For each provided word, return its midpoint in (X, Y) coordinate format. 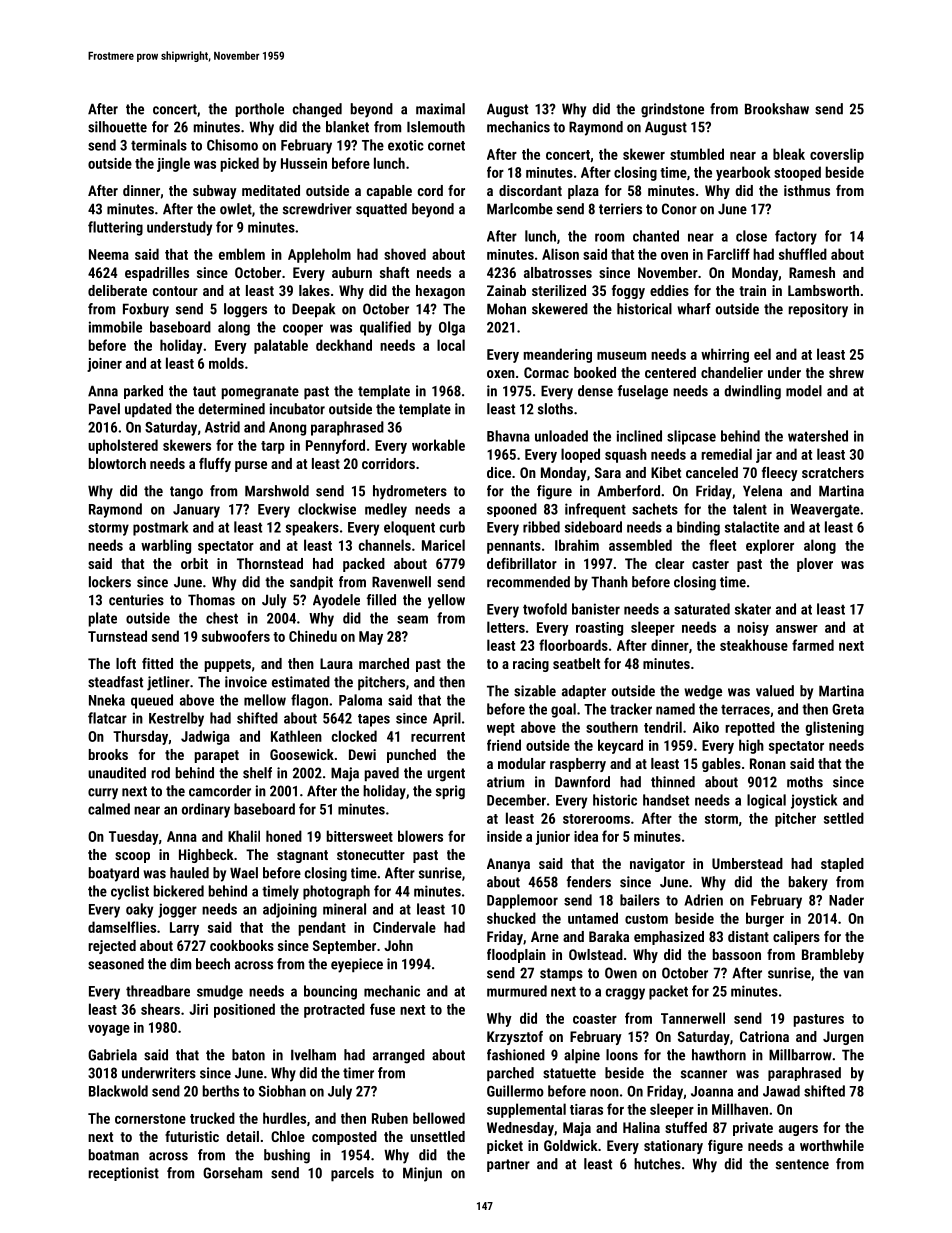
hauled (189, 873)
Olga (452, 328)
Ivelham (313, 1055)
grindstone (672, 110)
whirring (725, 355)
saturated (702, 609)
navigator (657, 865)
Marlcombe (520, 209)
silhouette (117, 127)
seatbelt (576, 663)
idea (586, 836)
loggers (245, 310)
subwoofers (236, 636)
